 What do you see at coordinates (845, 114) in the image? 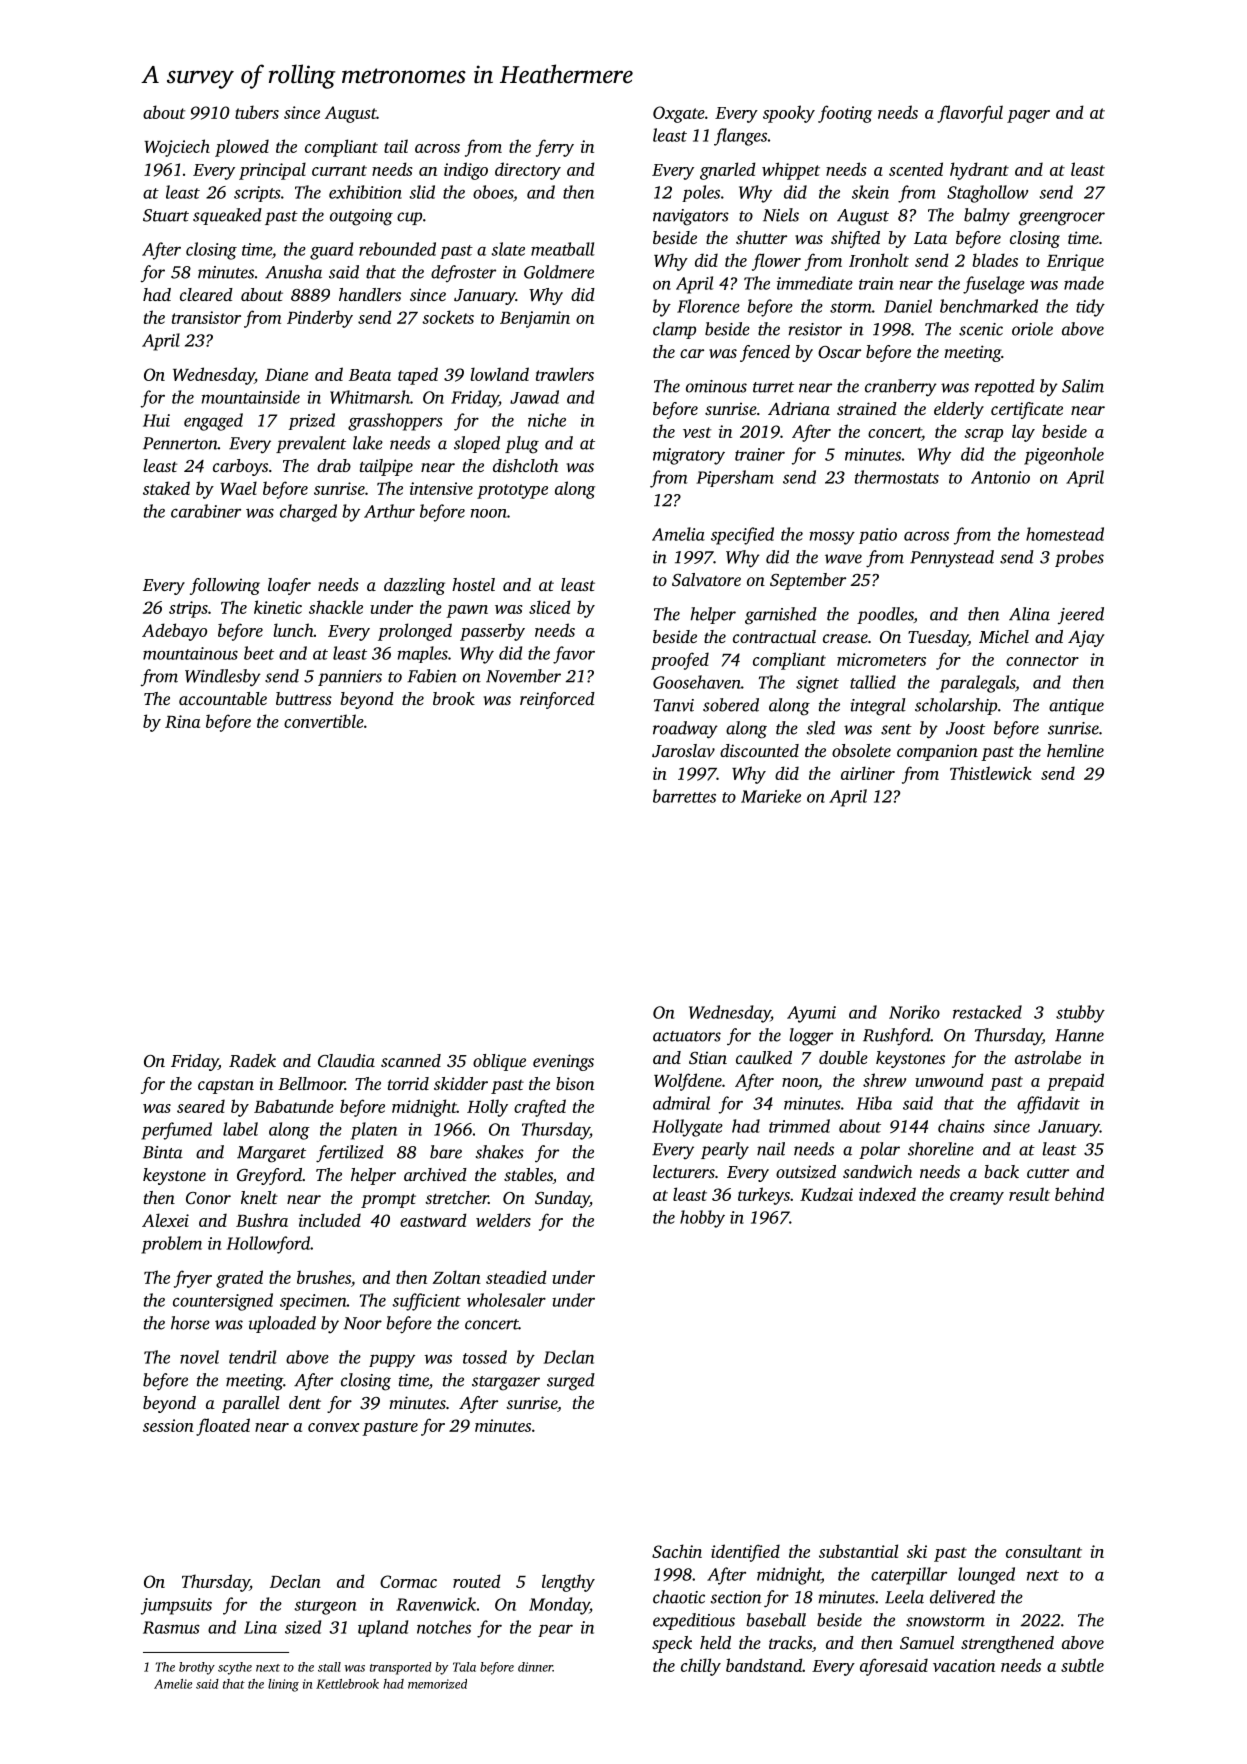
I see `footing` at bounding box center [845, 114].
